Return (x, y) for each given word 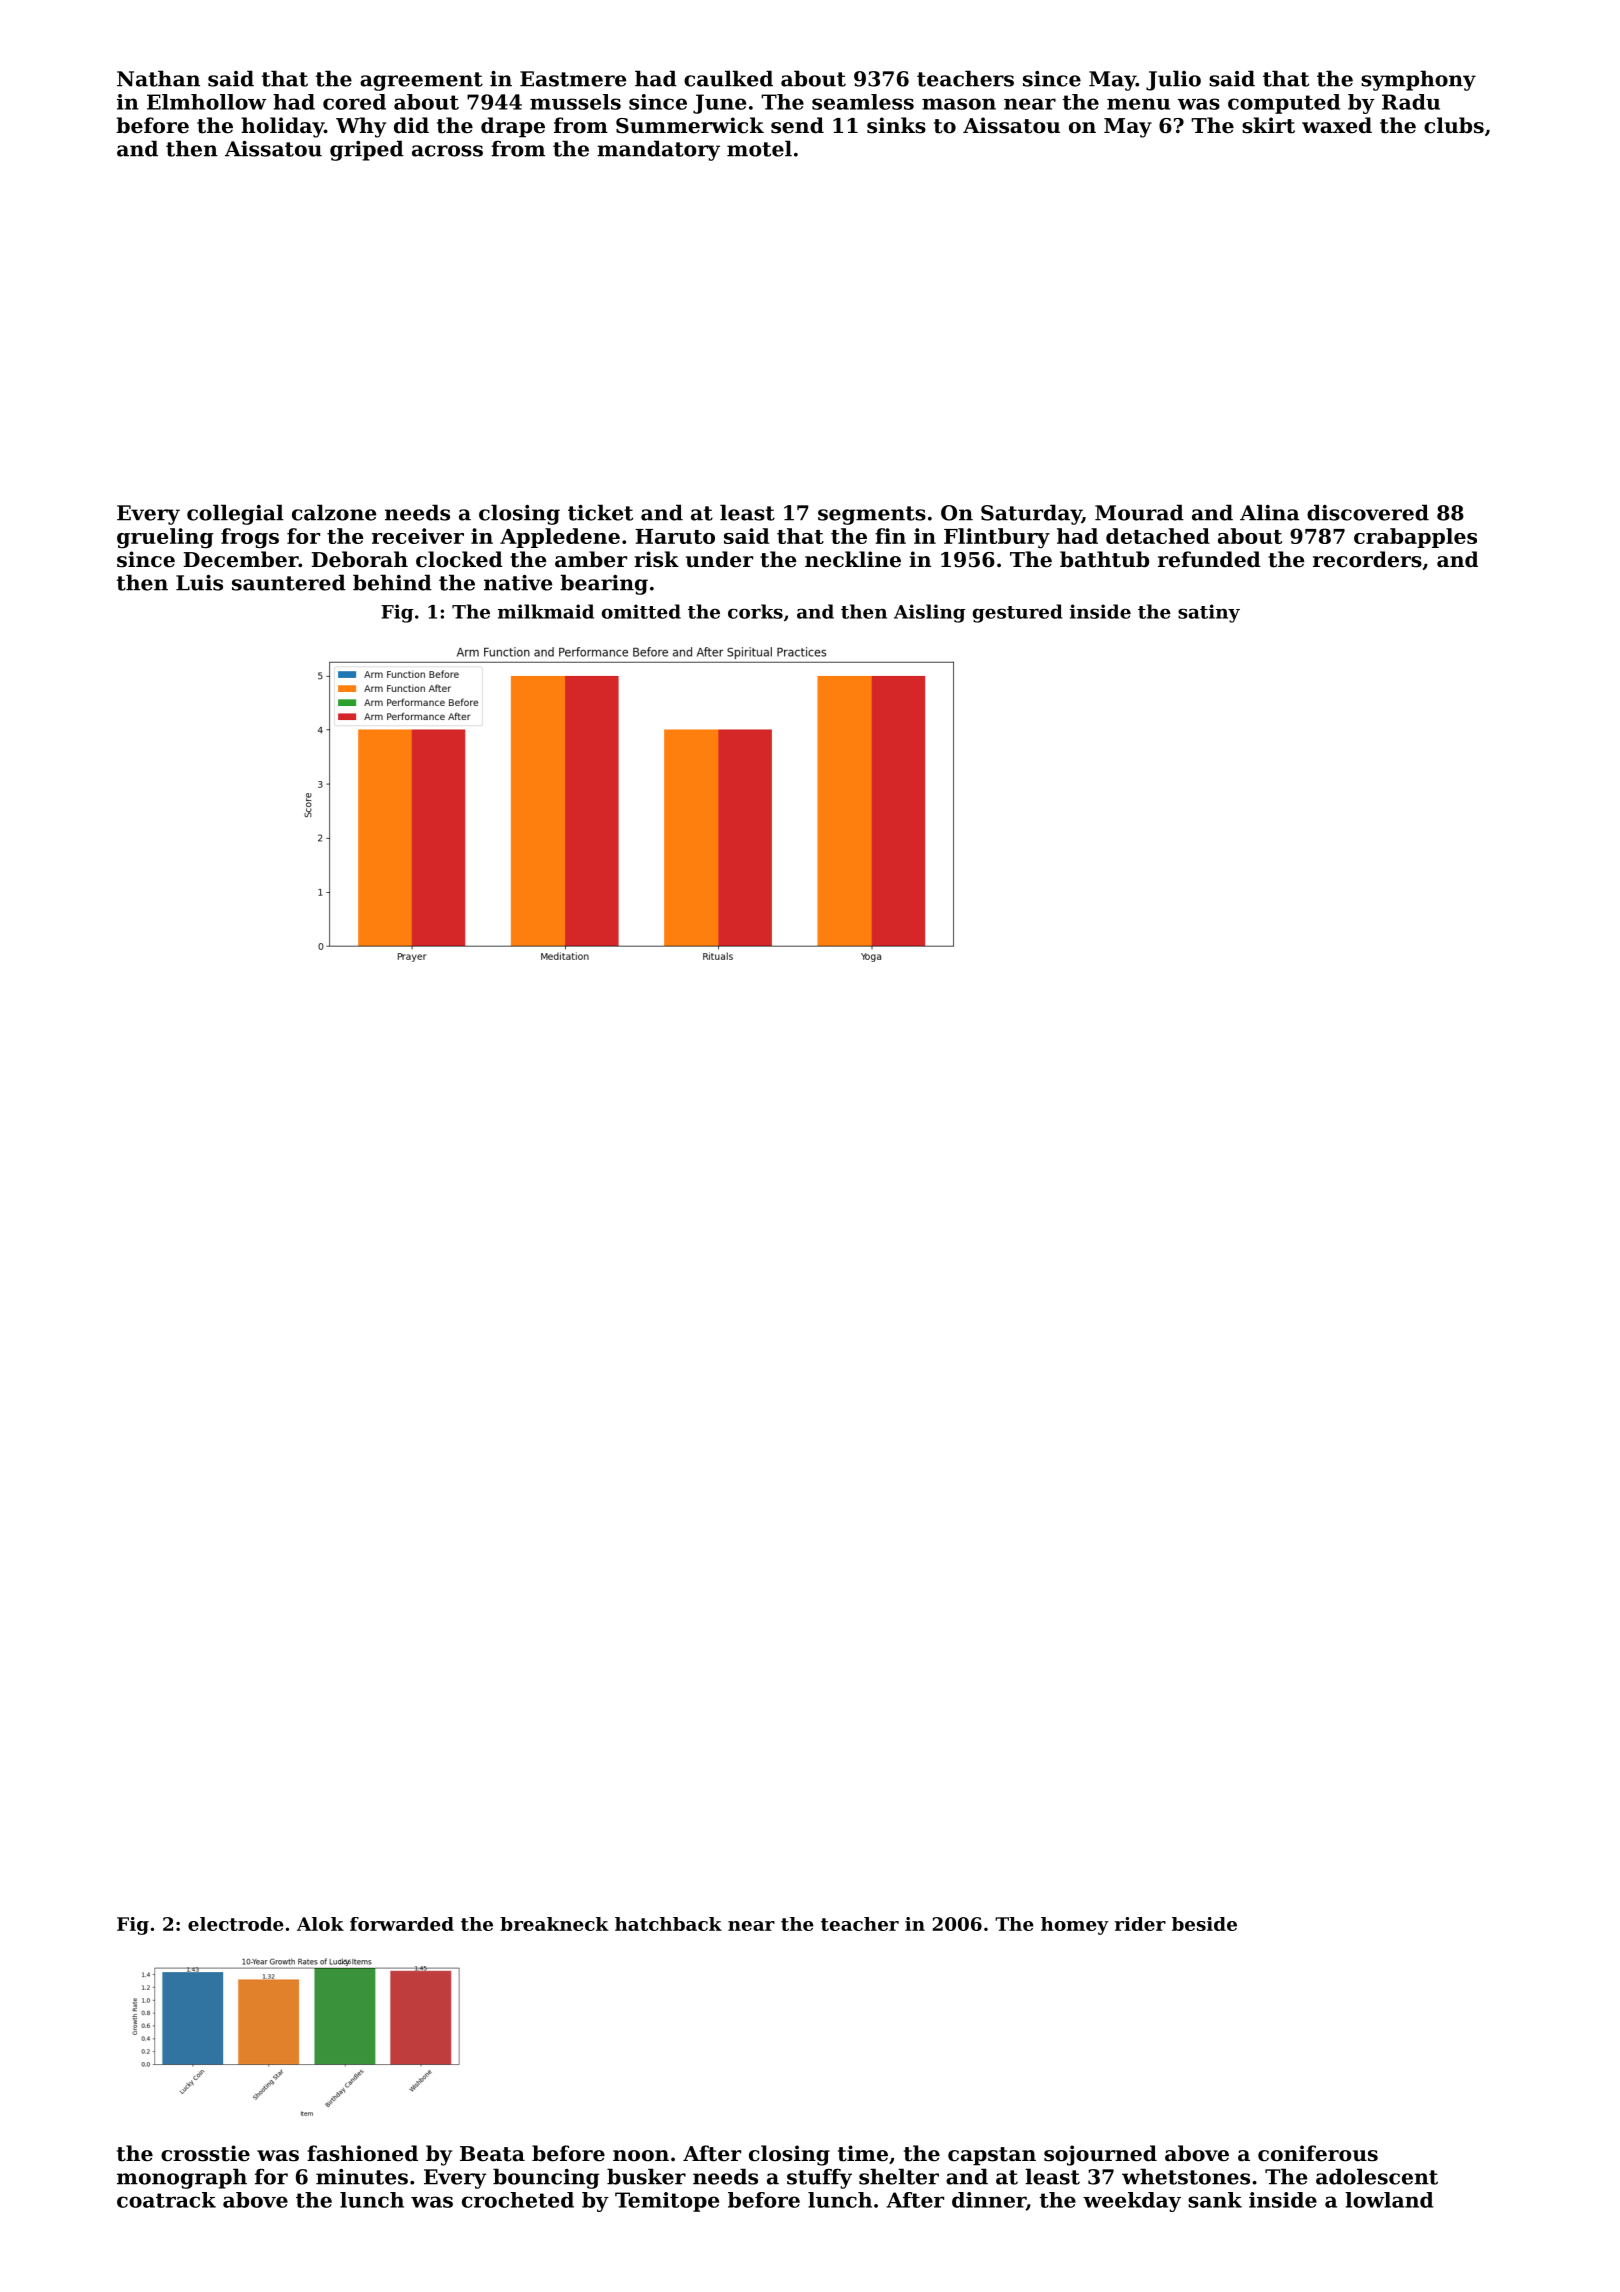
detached (1158, 536)
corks (755, 611)
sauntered (289, 582)
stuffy (819, 2178)
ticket (600, 512)
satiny (1209, 613)
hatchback (668, 1924)
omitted (641, 611)
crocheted (518, 2200)
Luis (199, 583)
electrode (236, 1924)
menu (1138, 104)
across (447, 151)
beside (1204, 1924)
